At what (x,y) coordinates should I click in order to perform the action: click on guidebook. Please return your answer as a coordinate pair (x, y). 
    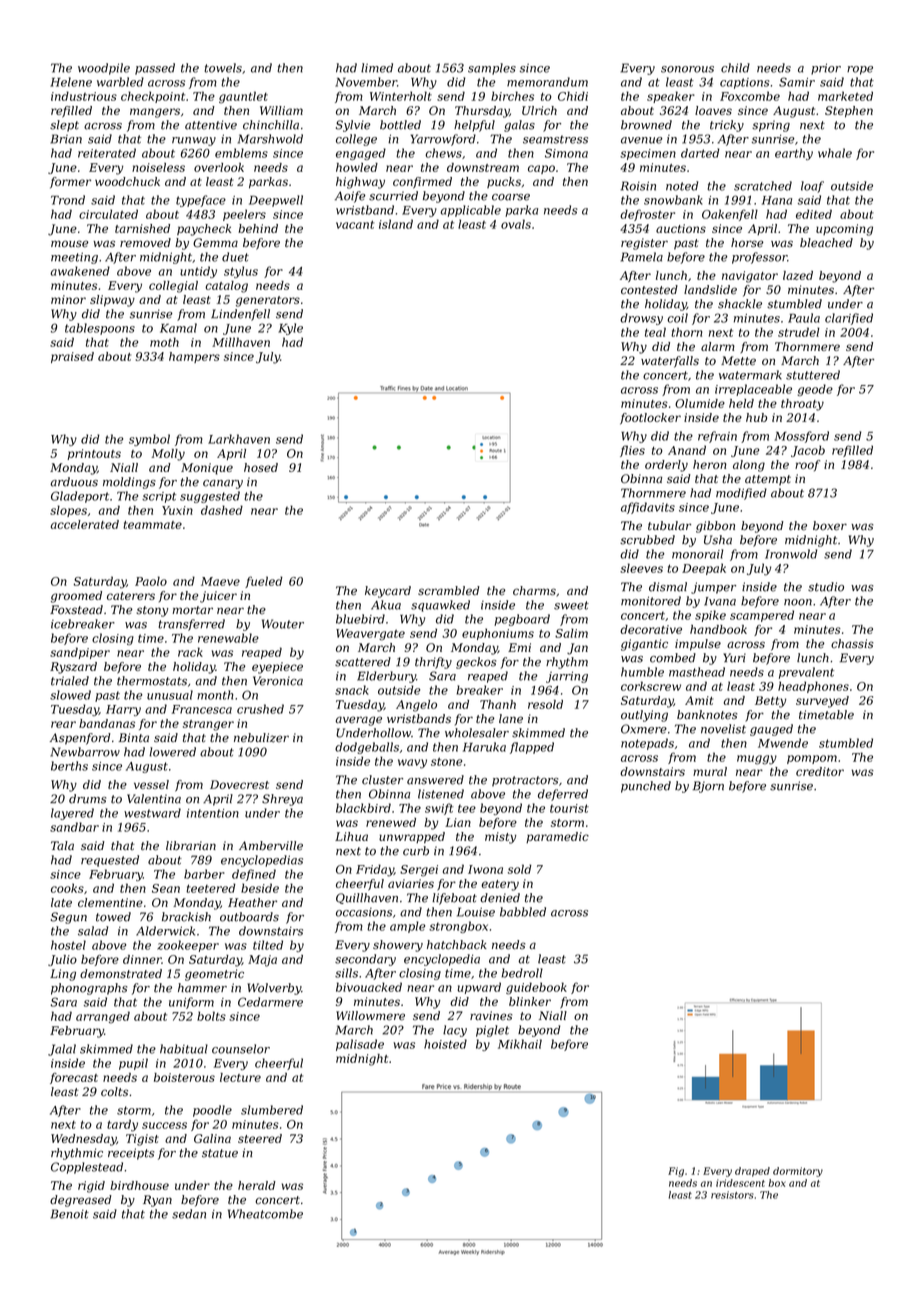
    Looking at the image, I should click on (536, 988).
